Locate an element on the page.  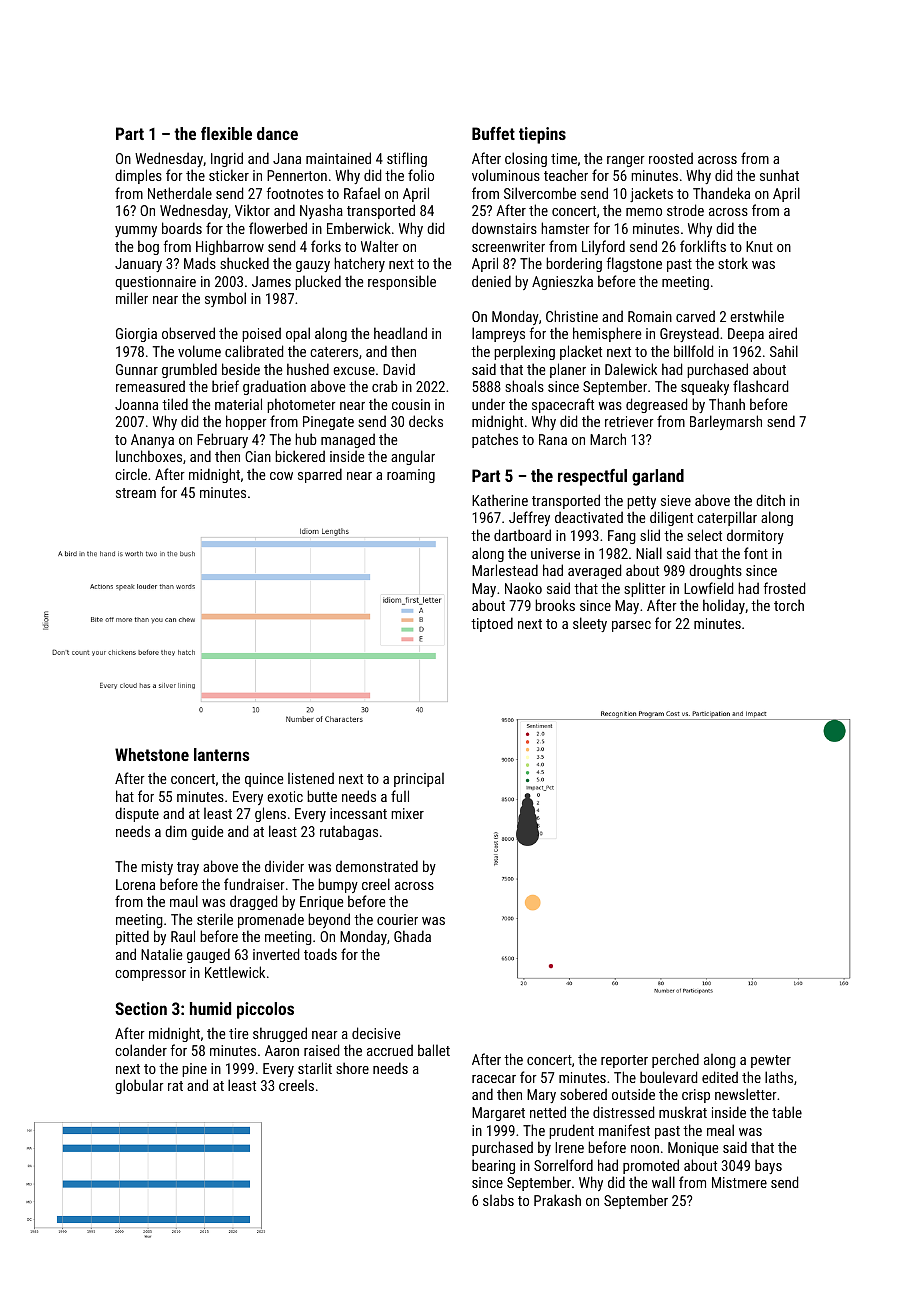
globular is located at coordinates (139, 1086).
